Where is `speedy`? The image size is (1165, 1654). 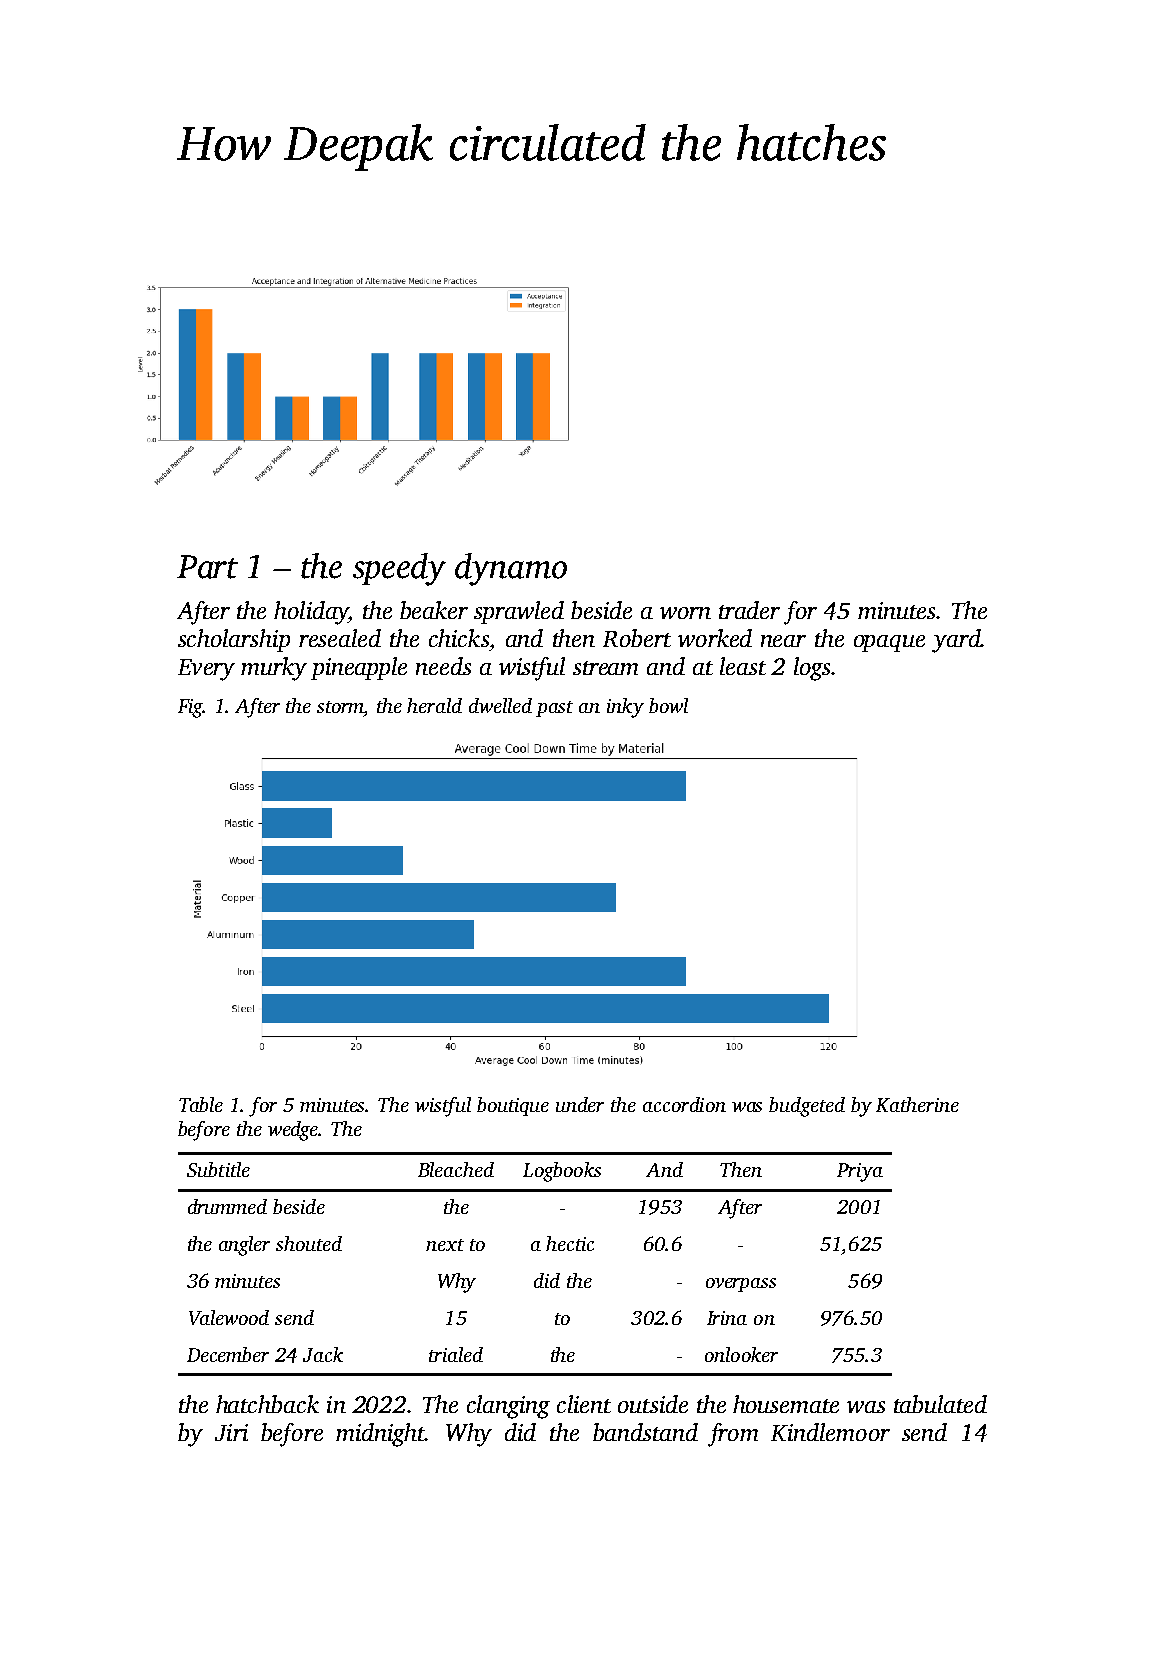 speedy is located at coordinates (399, 569).
